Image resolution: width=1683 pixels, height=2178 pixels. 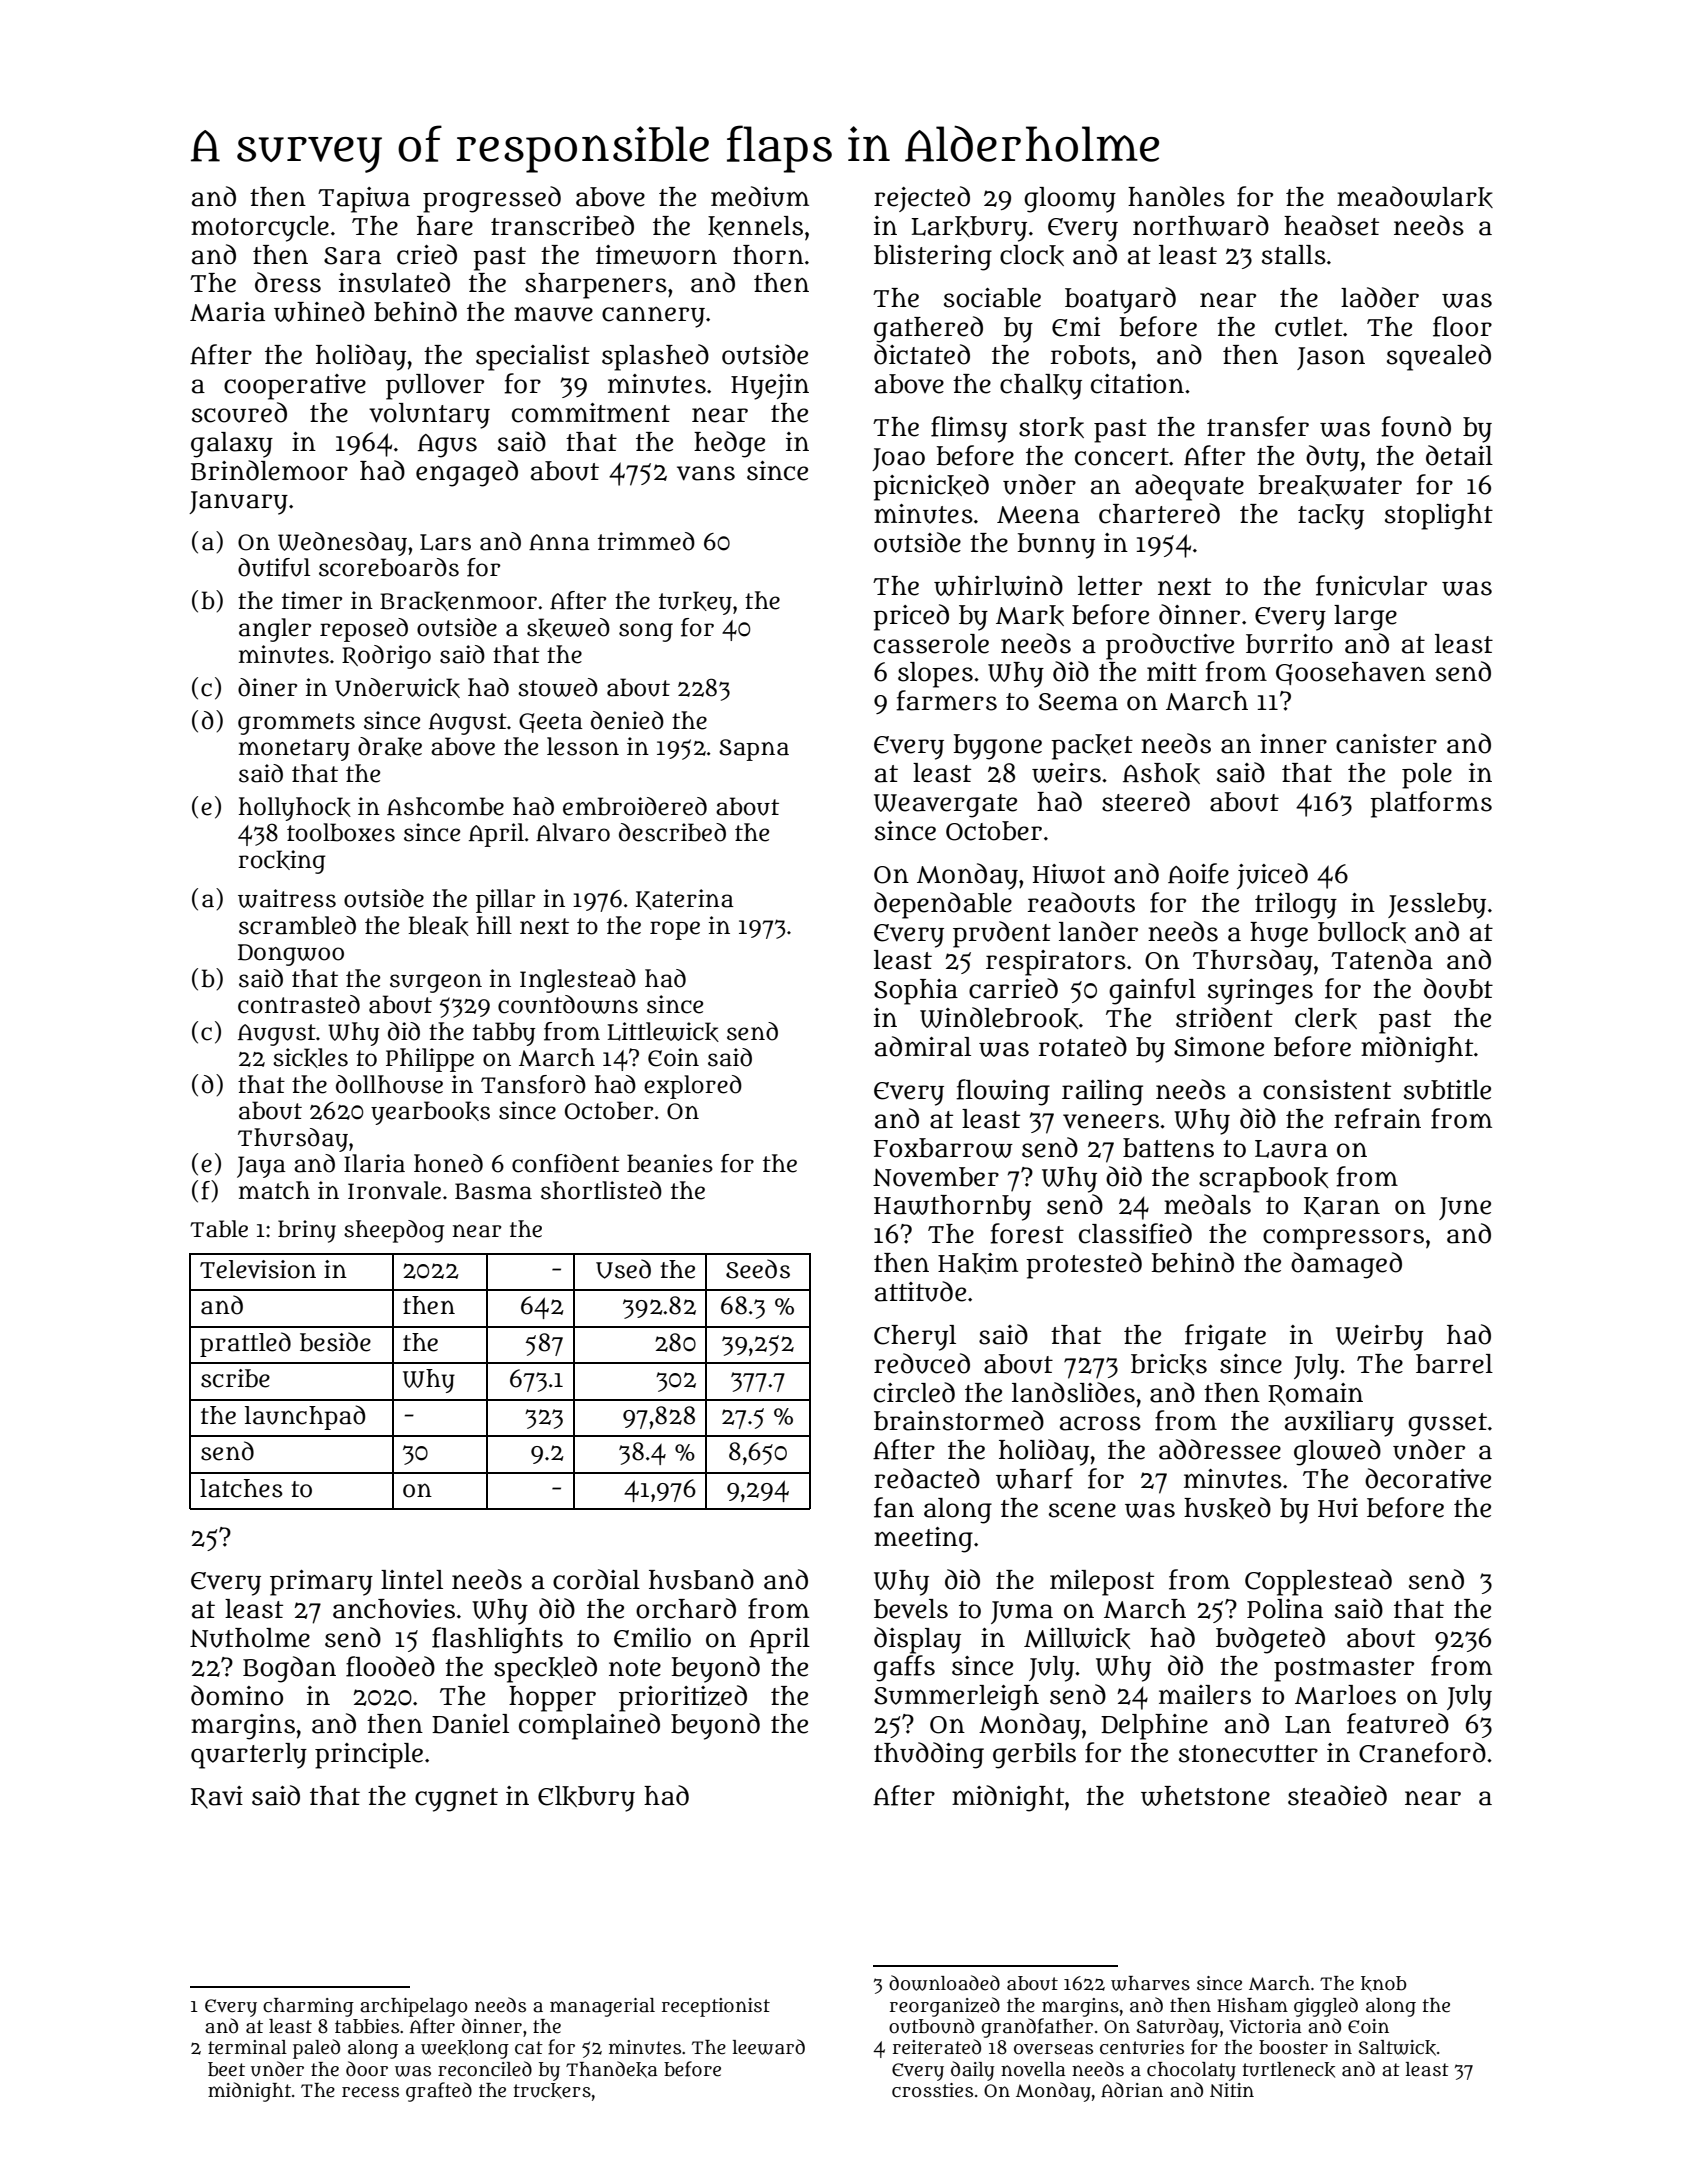 I want to click on launchpad, so click(x=305, y=1417).
